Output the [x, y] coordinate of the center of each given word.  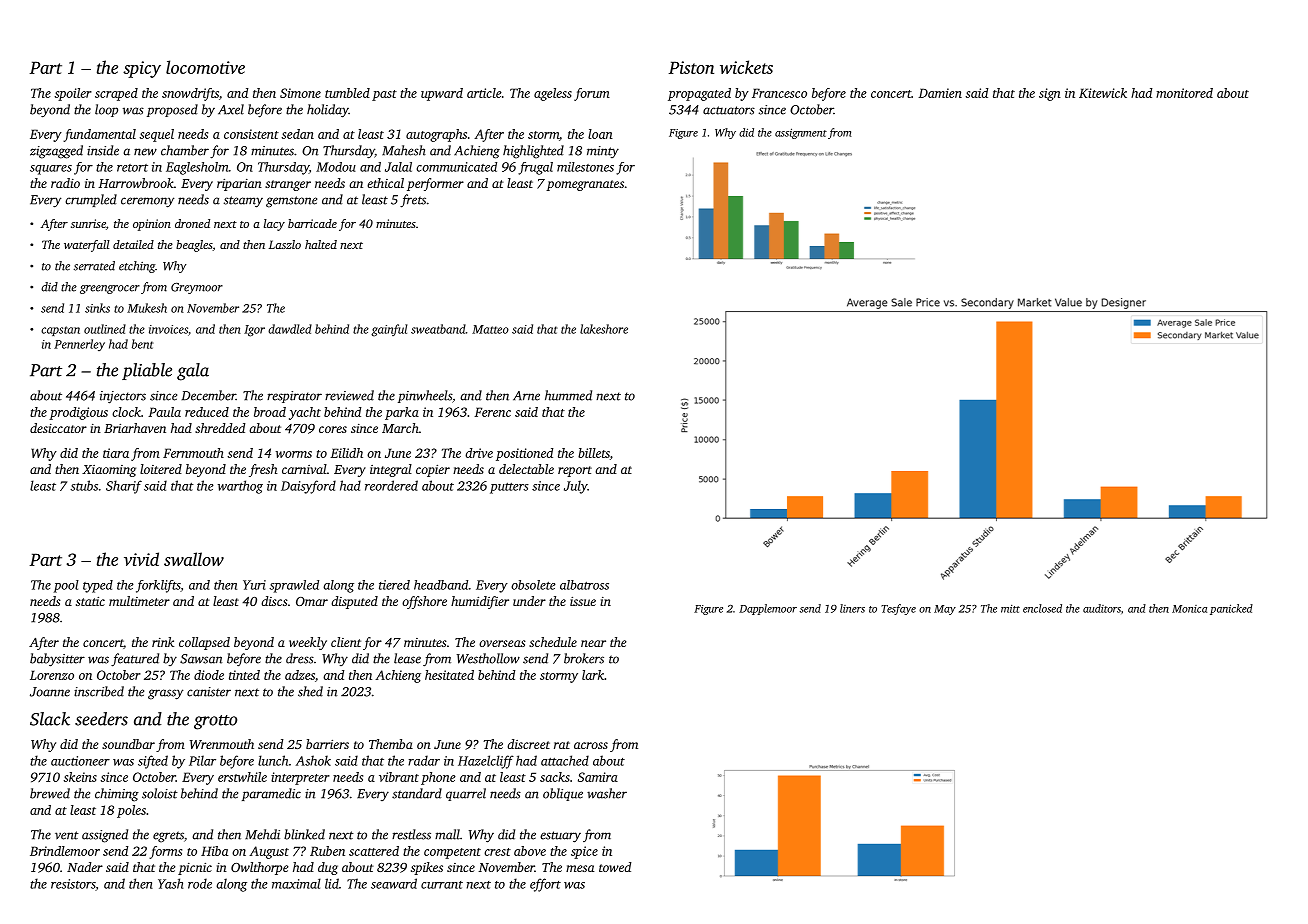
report [575, 471]
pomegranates [585, 185]
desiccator [58, 428]
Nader [85, 867]
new [145, 152]
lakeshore [604, 329]
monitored [1184, 93]
